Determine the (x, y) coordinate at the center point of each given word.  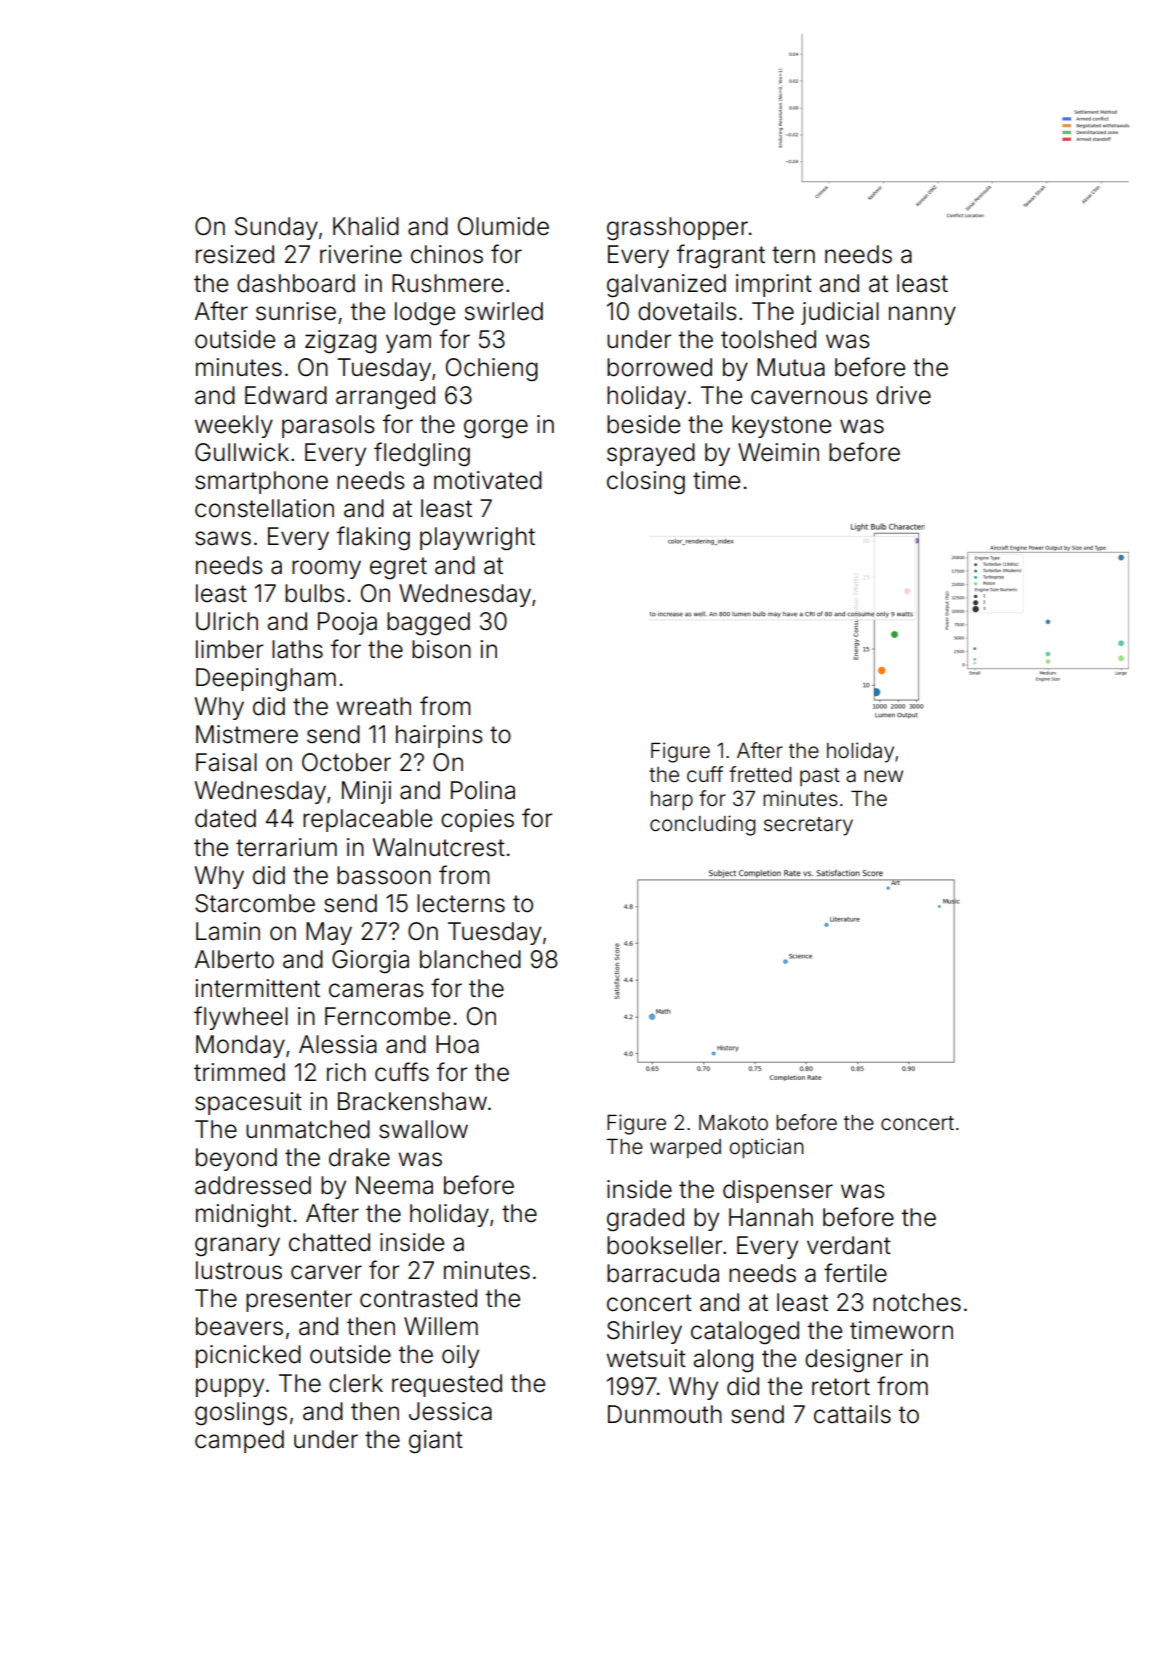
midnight (243, 1216)
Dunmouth (665, 1414)
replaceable (367, 820)
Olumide (503, 226)
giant (436, 1442)
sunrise (296, 311)
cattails (852, 1414)
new (883, 776)
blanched (470, 959)
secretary (808, 826)
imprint (774, 285)
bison (441, 649)
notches (917, 1302)
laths (297, 649)
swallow (423, 1129)
